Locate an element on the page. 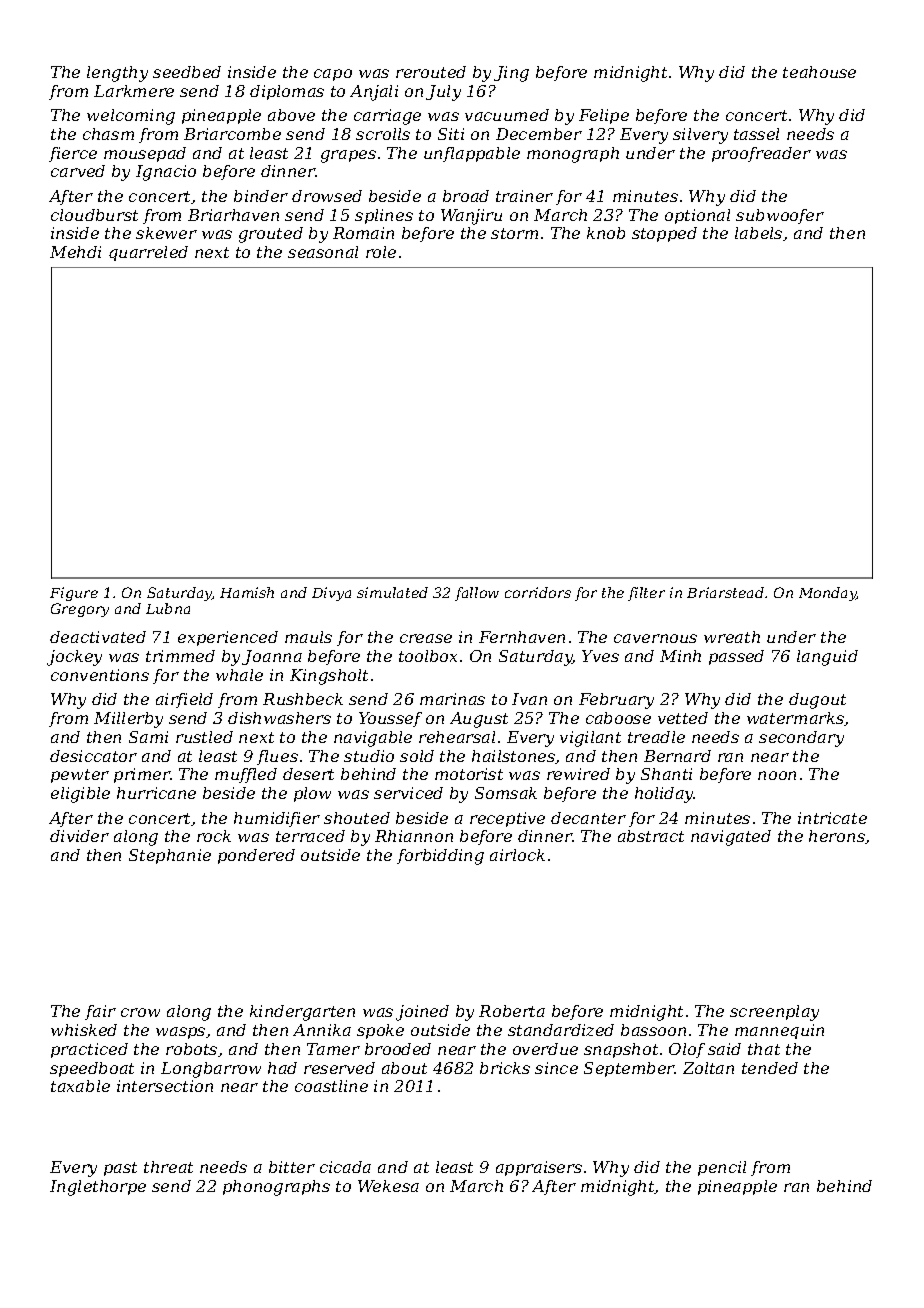 The width and height of the image is (924, 1308). cloudburst is located at coordinates (94, 215).
